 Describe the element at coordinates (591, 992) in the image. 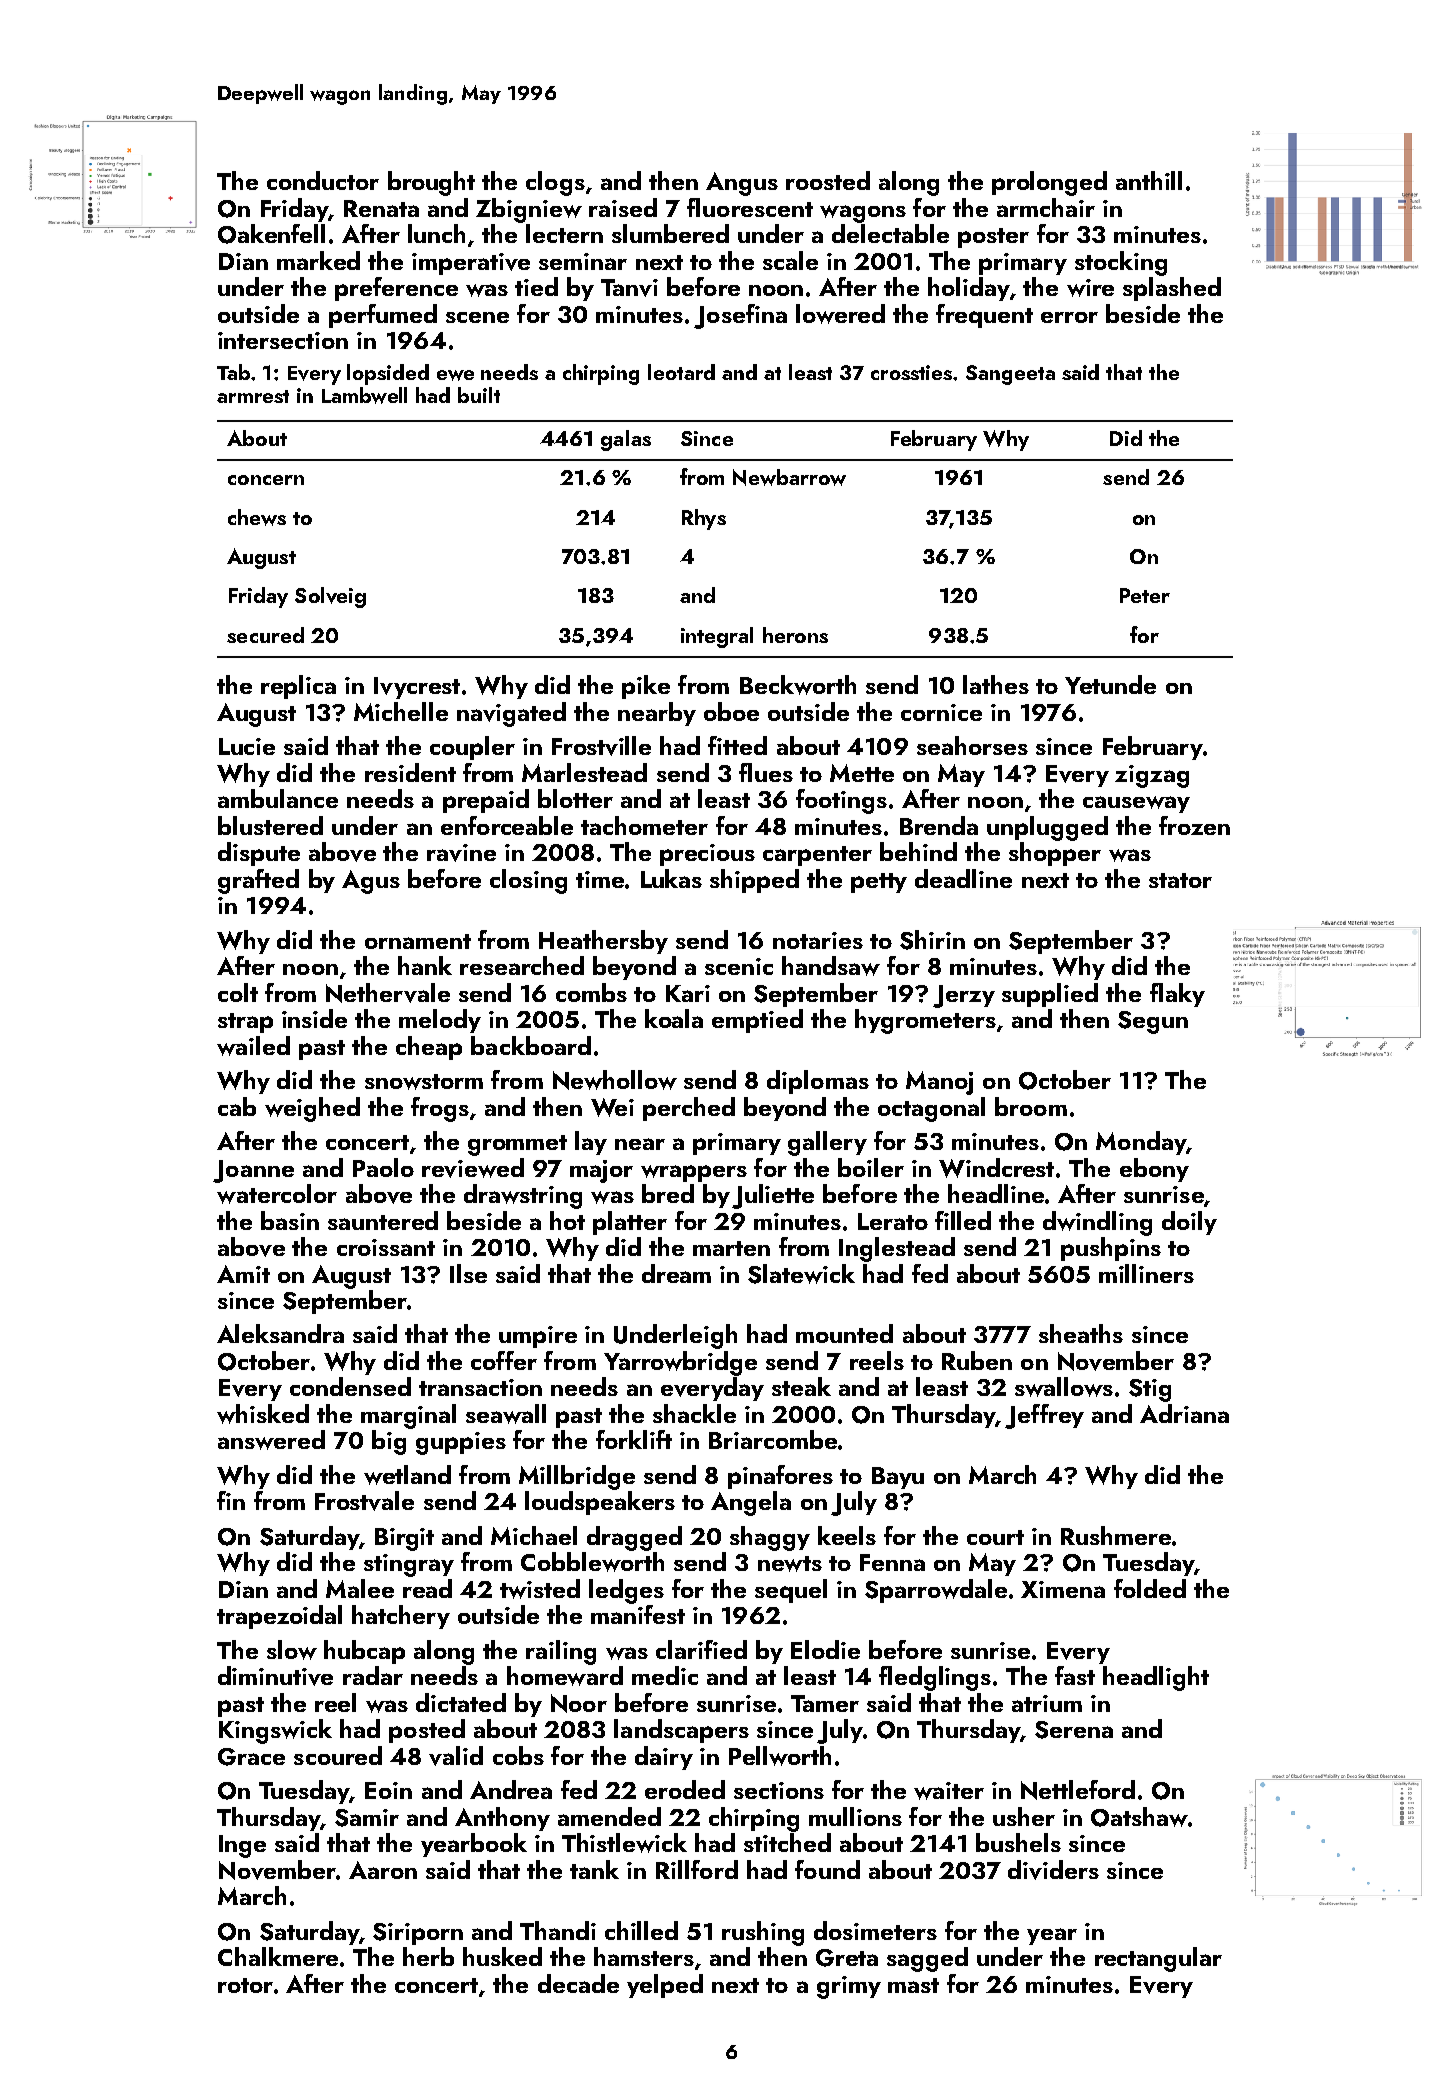

I see `combs` at that location.
